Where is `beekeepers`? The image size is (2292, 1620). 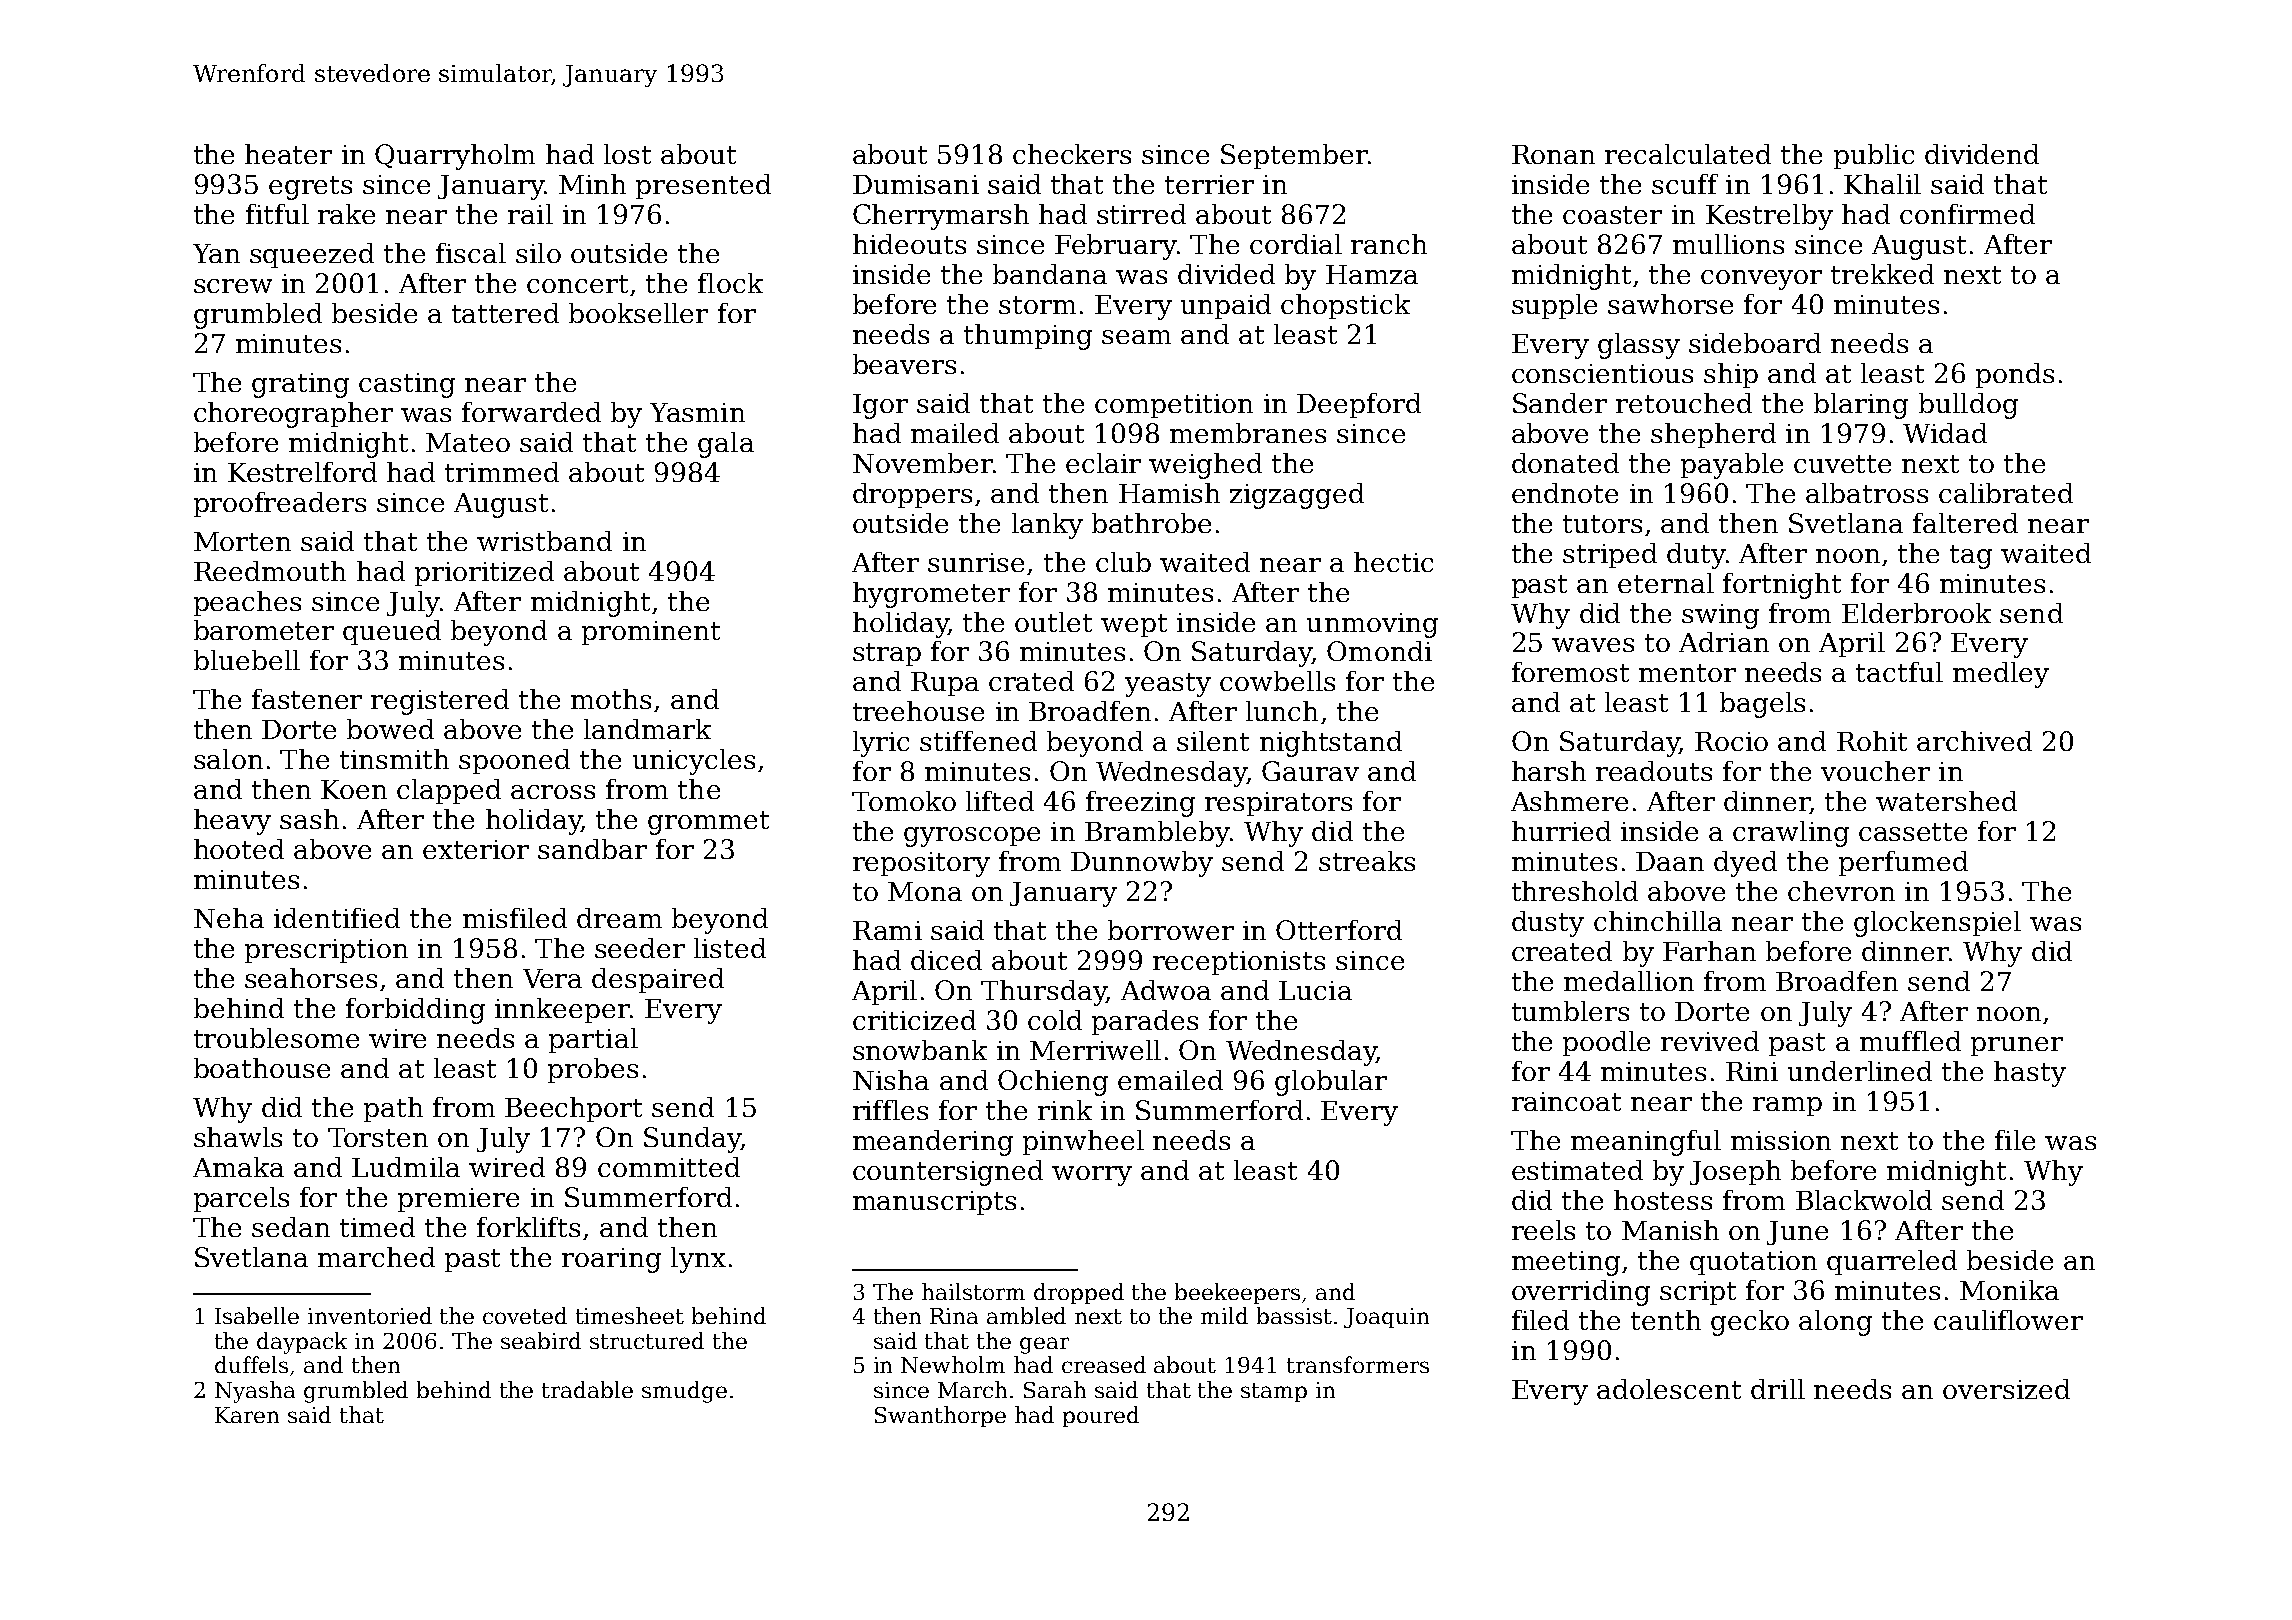
beekeepers is located at coordinates (1237, 1293).
